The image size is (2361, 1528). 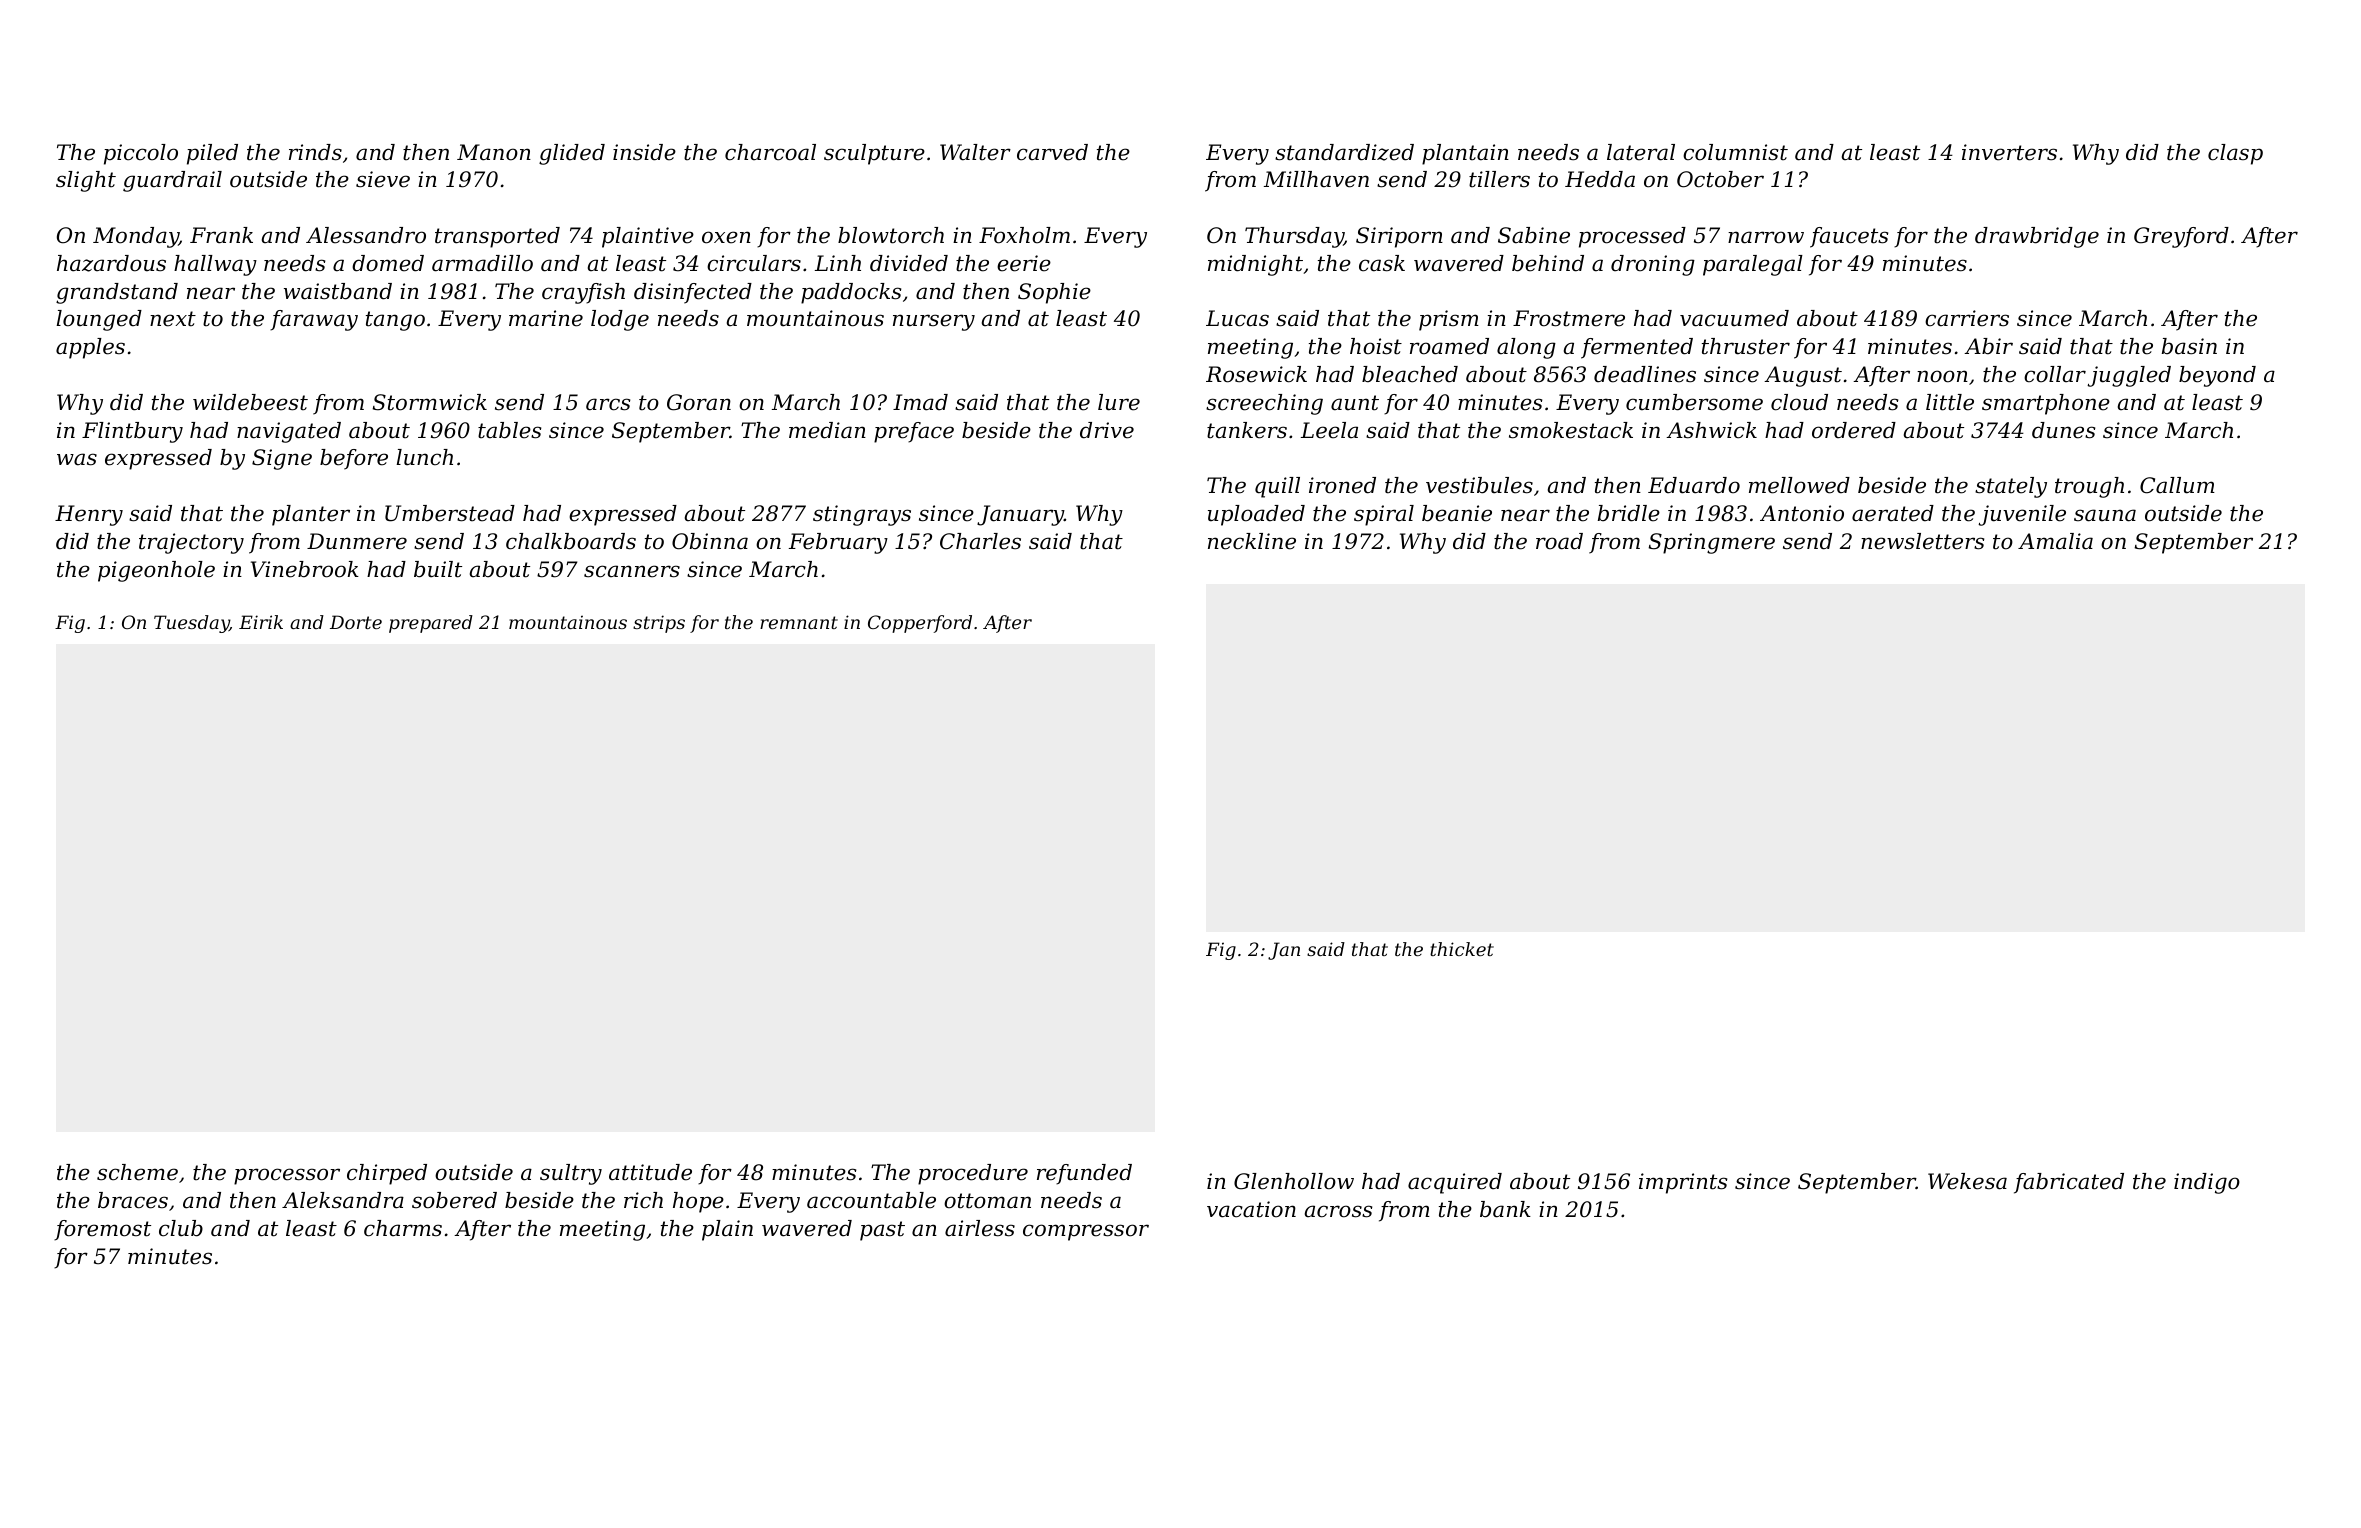 I want to click on marine, so click(x=546, y=318).
